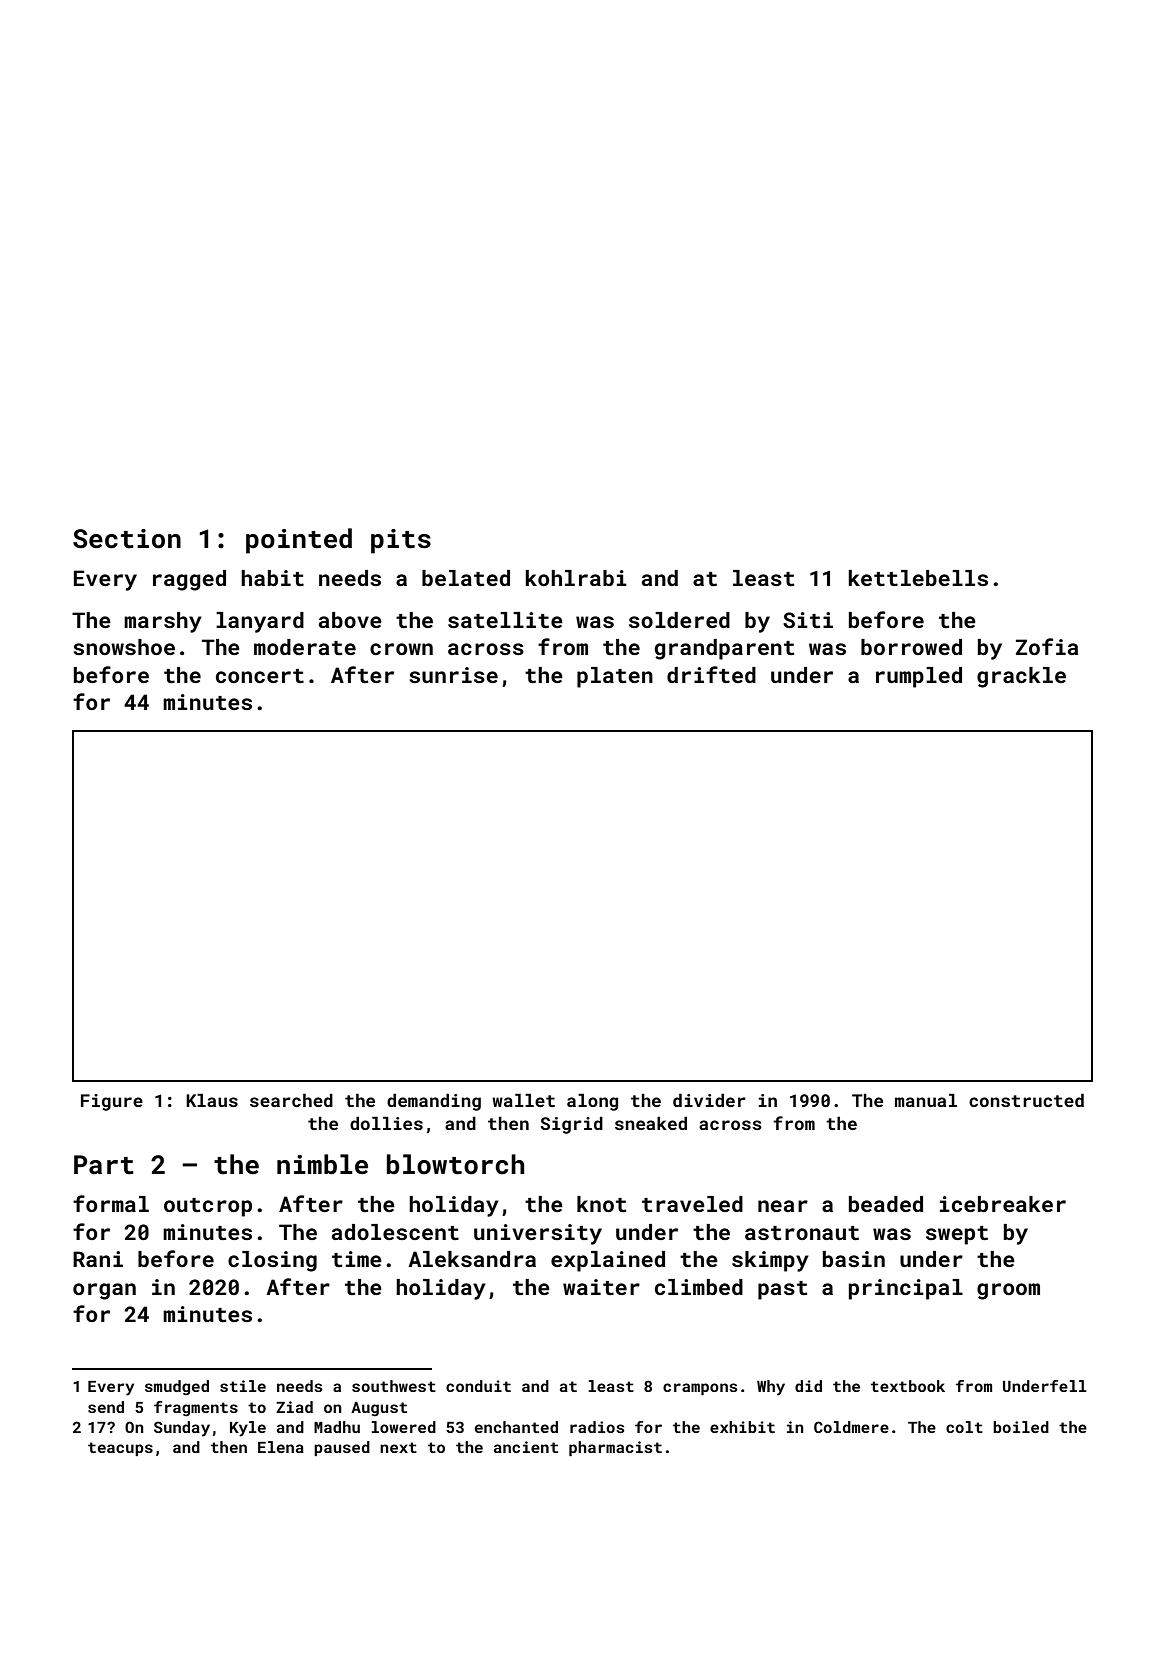 This page has width=1165, height=1654. Describe the element at coordinates (260, 676) in the page. I see `concert` at that location.
